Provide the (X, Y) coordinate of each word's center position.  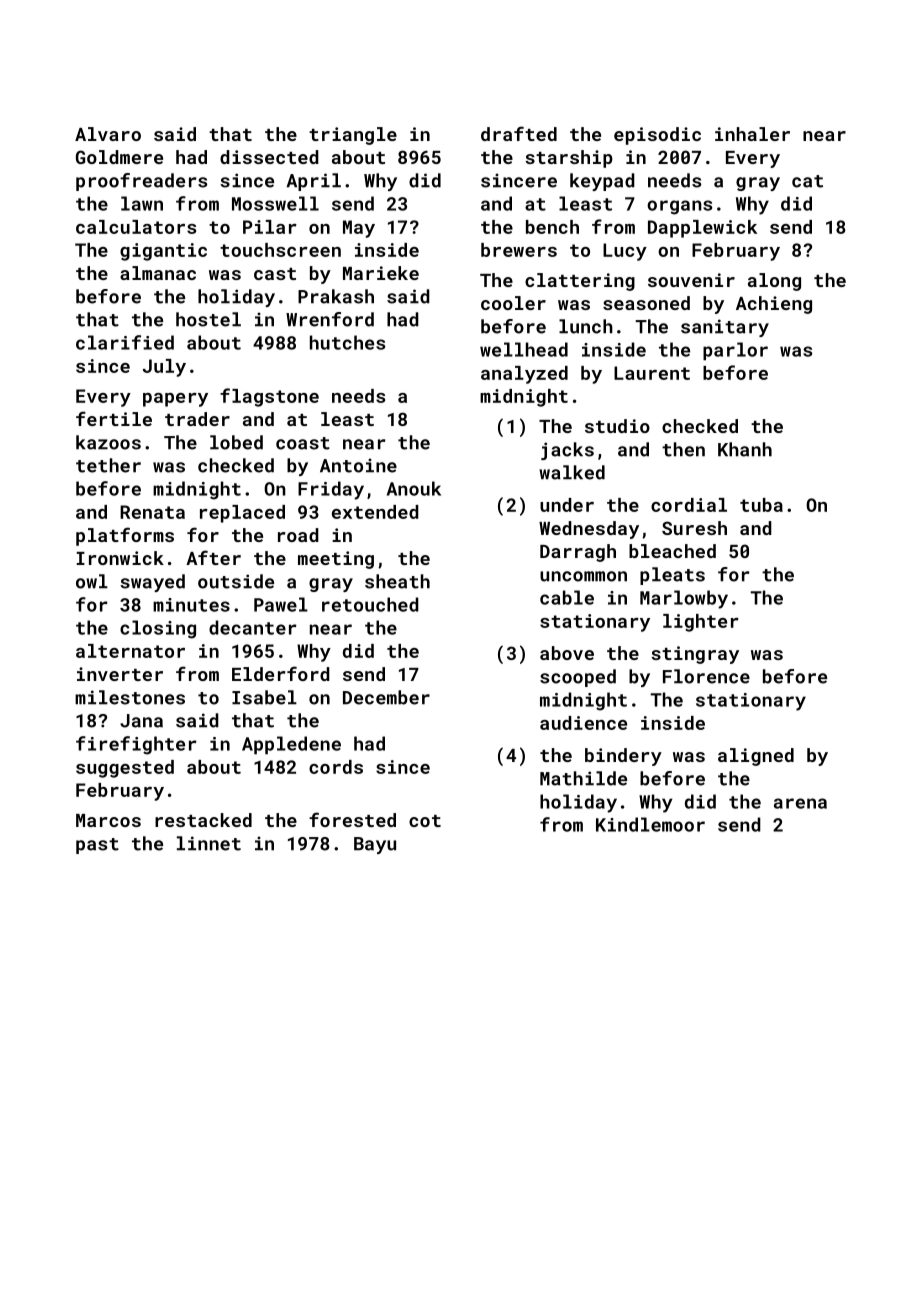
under (567, 505)
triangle (353, 136)
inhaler (752, 134)
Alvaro (108, 134)
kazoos (108, 442)
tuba (761, 505)
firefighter (136, 745)
